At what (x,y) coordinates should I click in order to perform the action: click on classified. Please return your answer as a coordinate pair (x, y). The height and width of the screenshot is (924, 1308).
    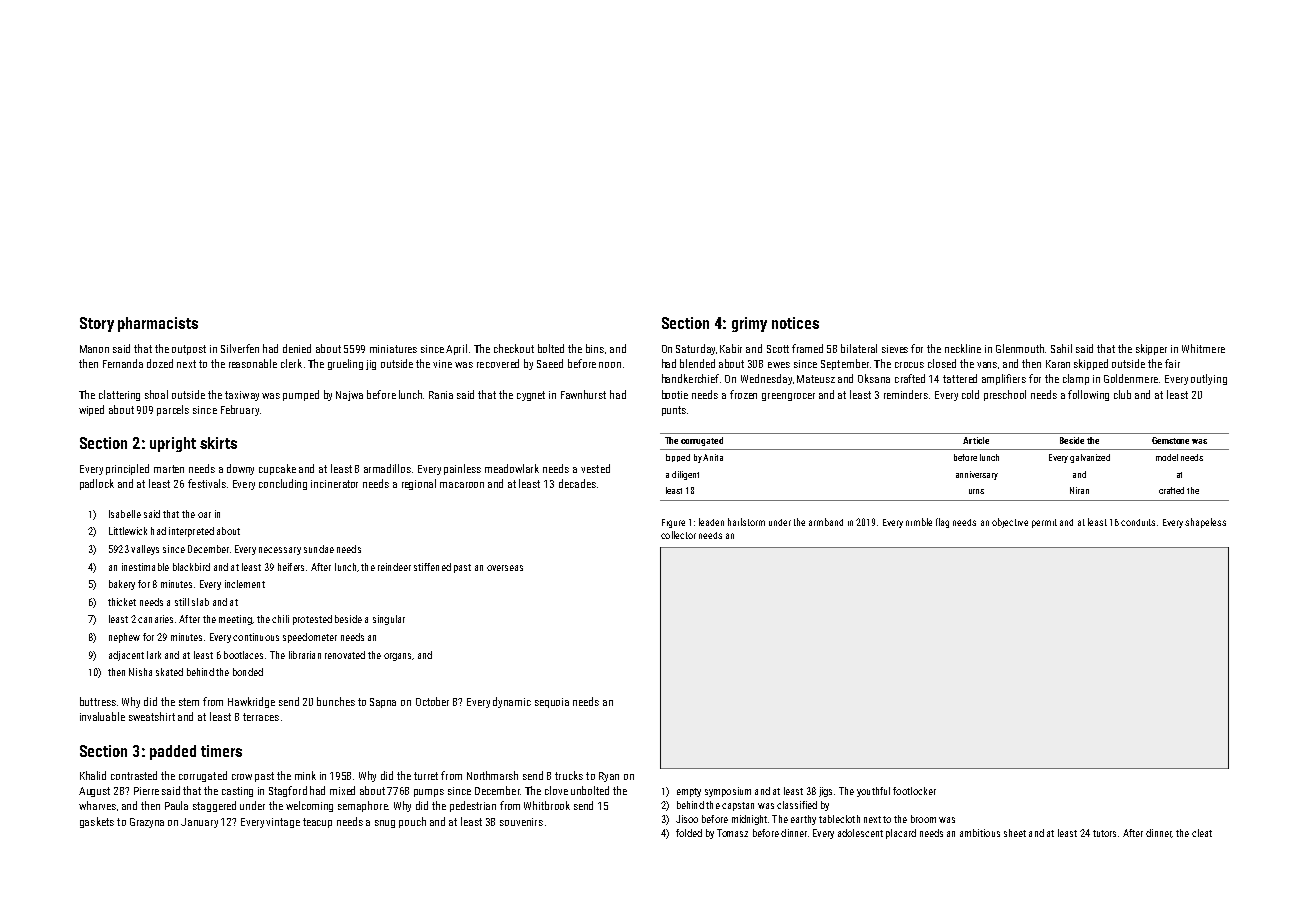
    Looking at the image, I should click on (797, 805).
